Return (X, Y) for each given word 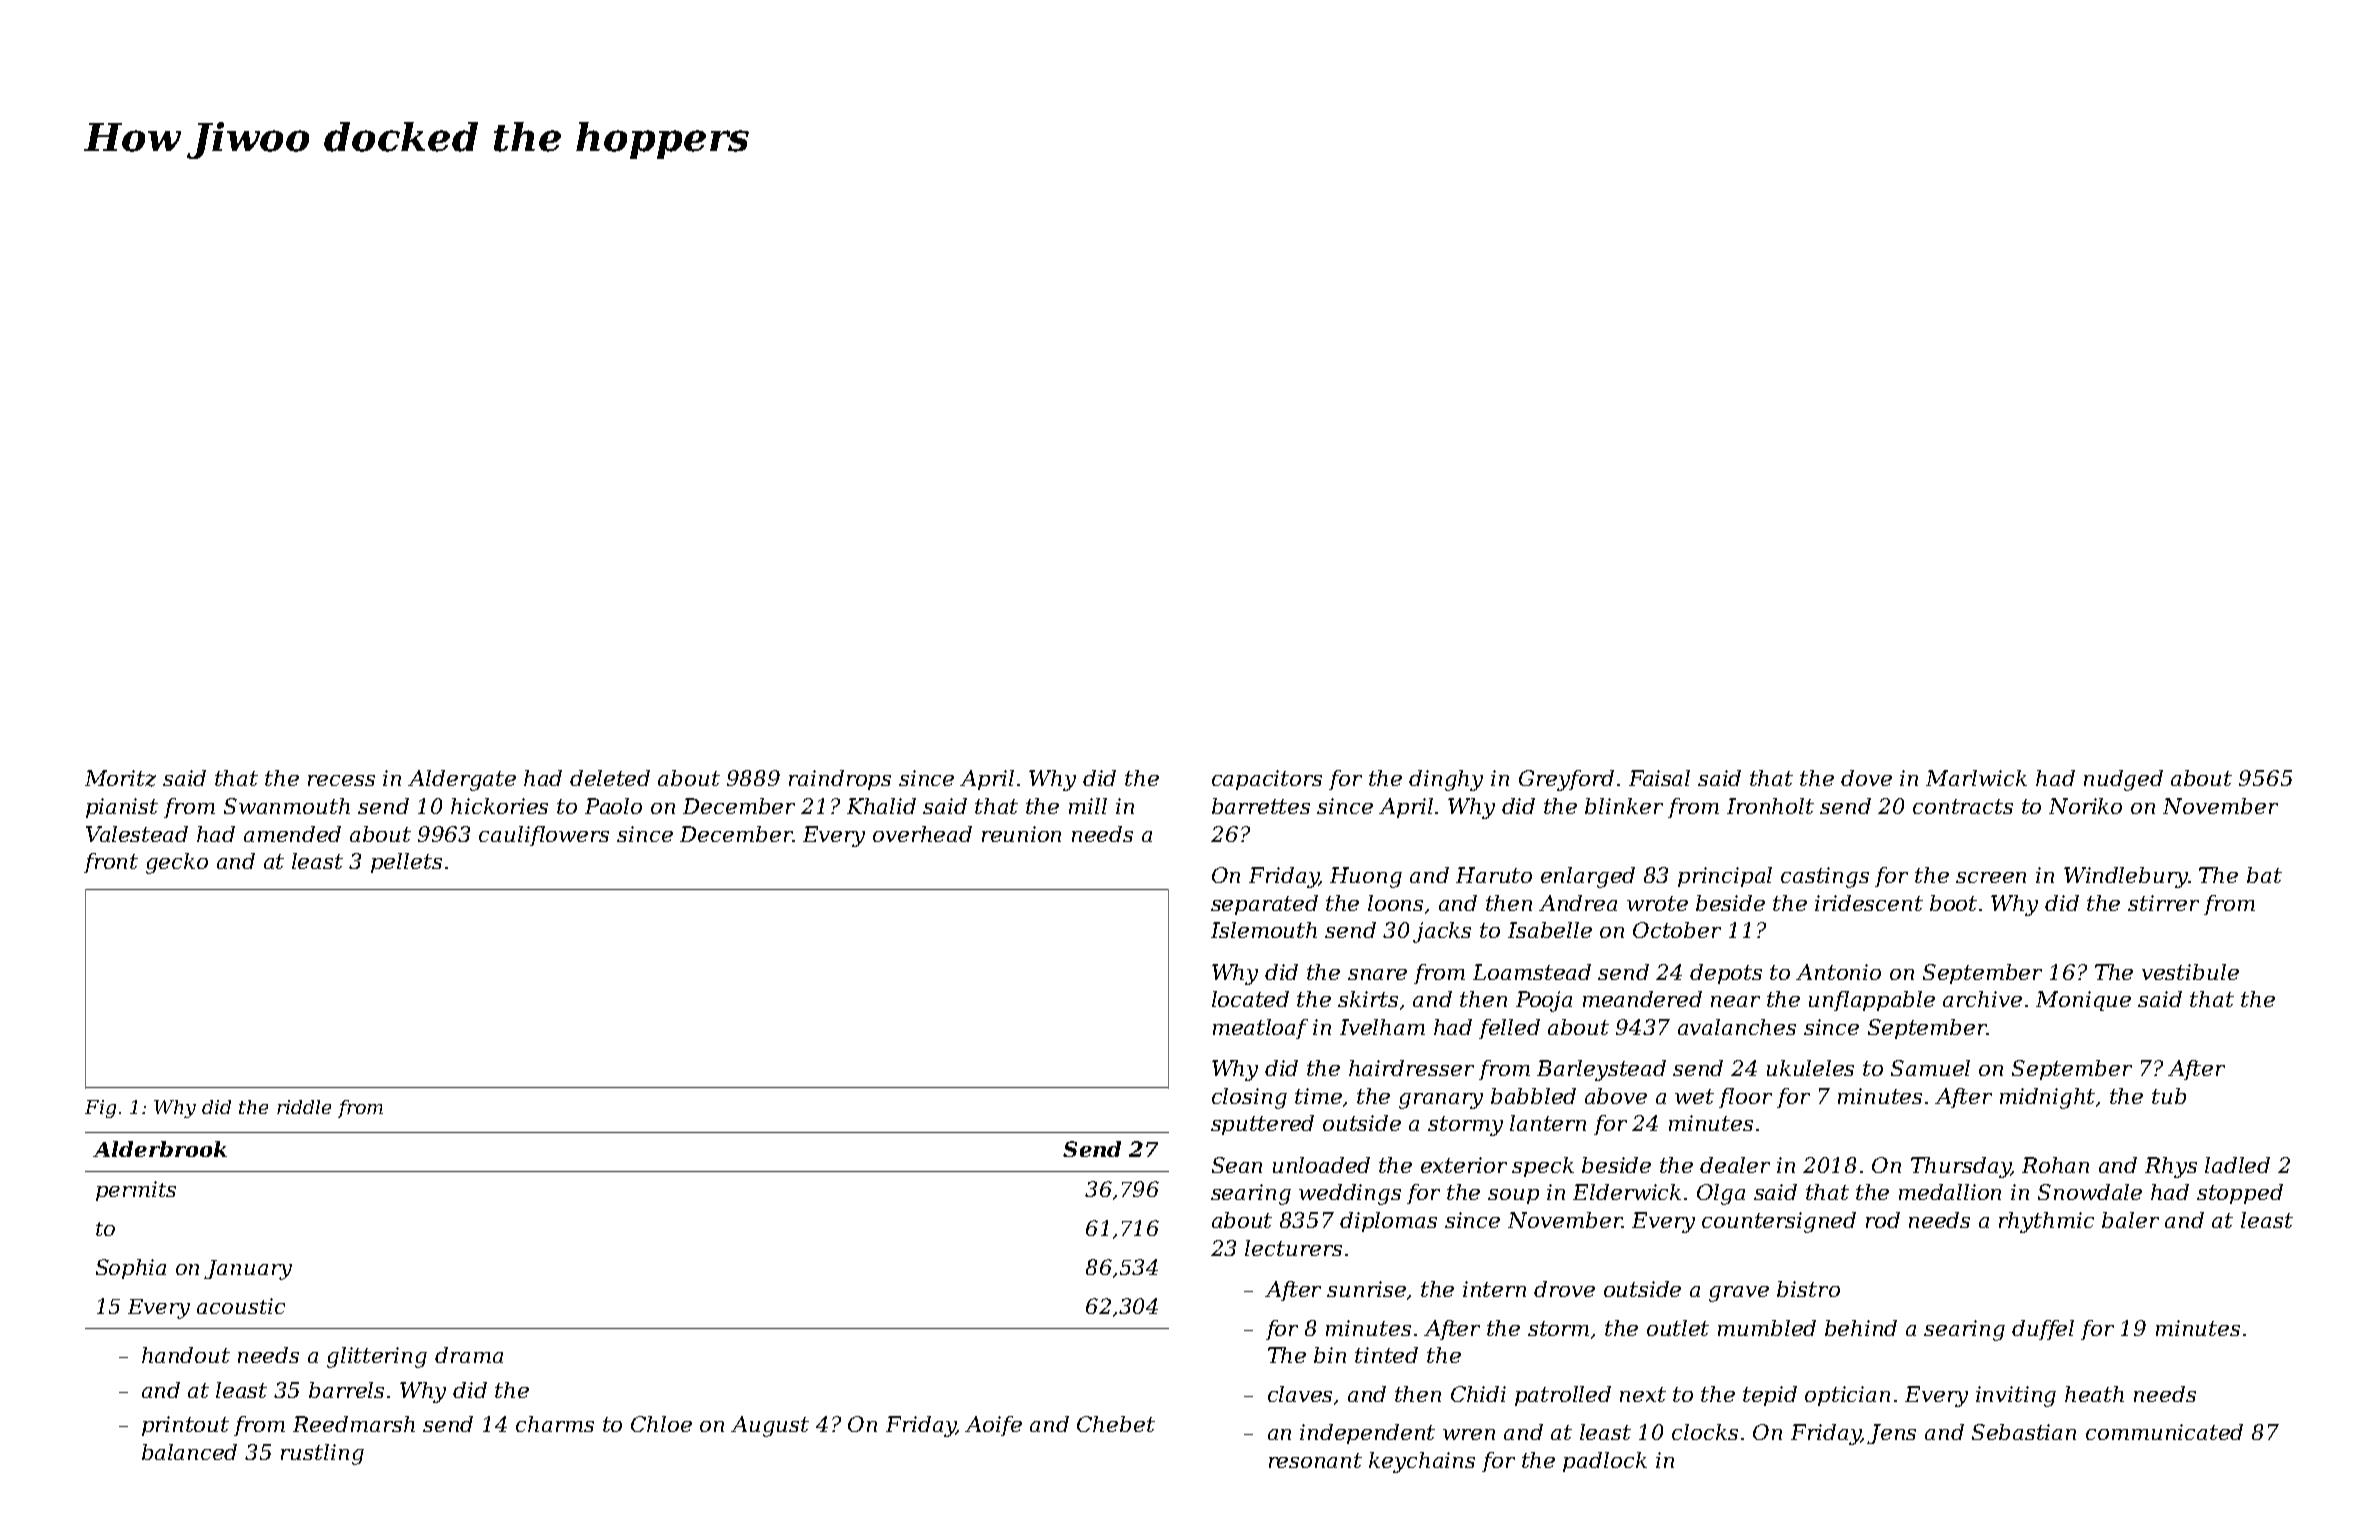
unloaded (1321, 1165)
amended (292, 834)
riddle (304, 1107)
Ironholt (1770, 806)
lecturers (1293, 1248)
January (248, 1270)
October (1677, 930)
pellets (406, 863)
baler (2130, 1220)
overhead (922, 834)
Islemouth (1264, 930)
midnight (2047, 1098)
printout (185, 1426)
